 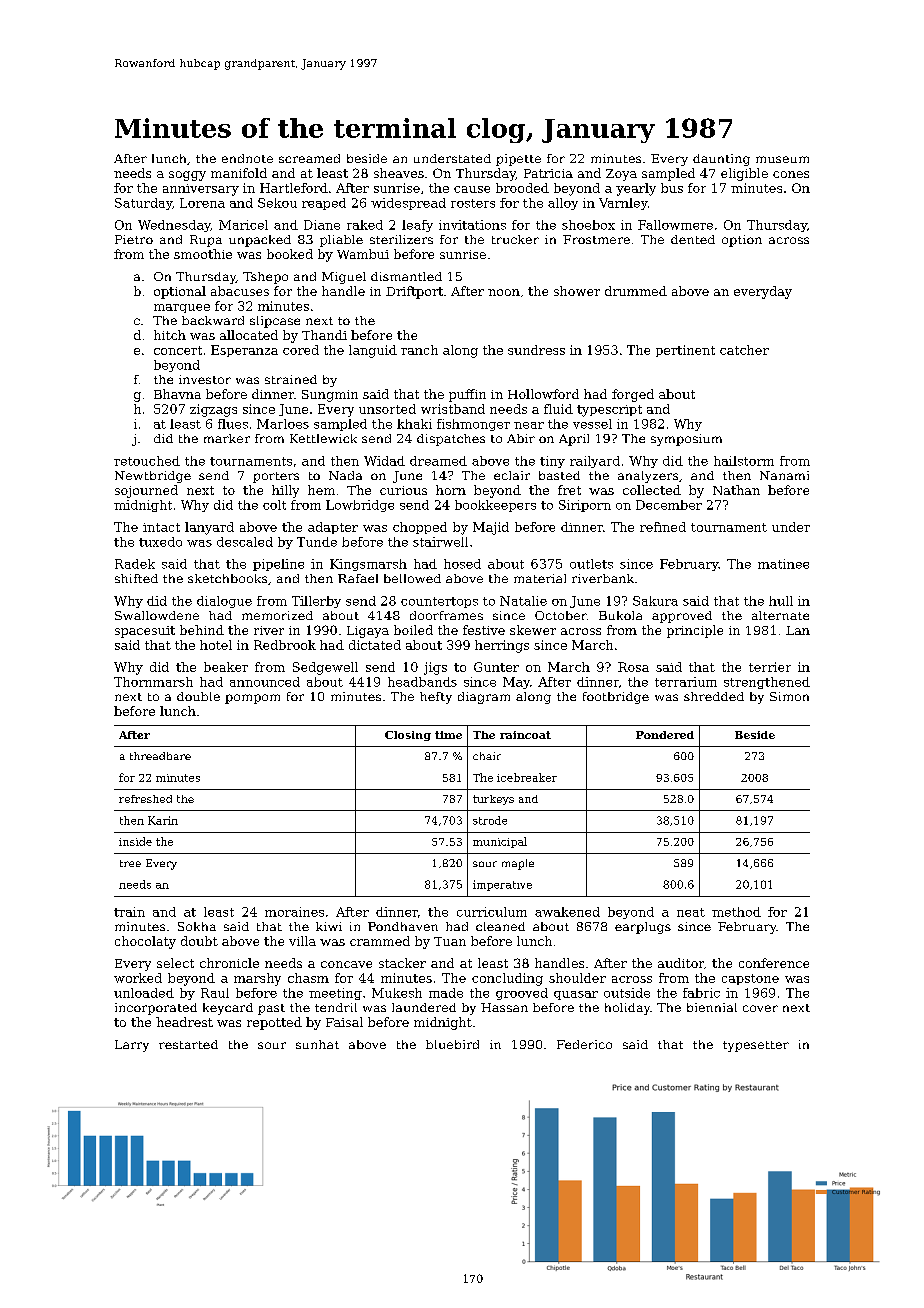 I want to click on neat, so click(x=691, y=912).
